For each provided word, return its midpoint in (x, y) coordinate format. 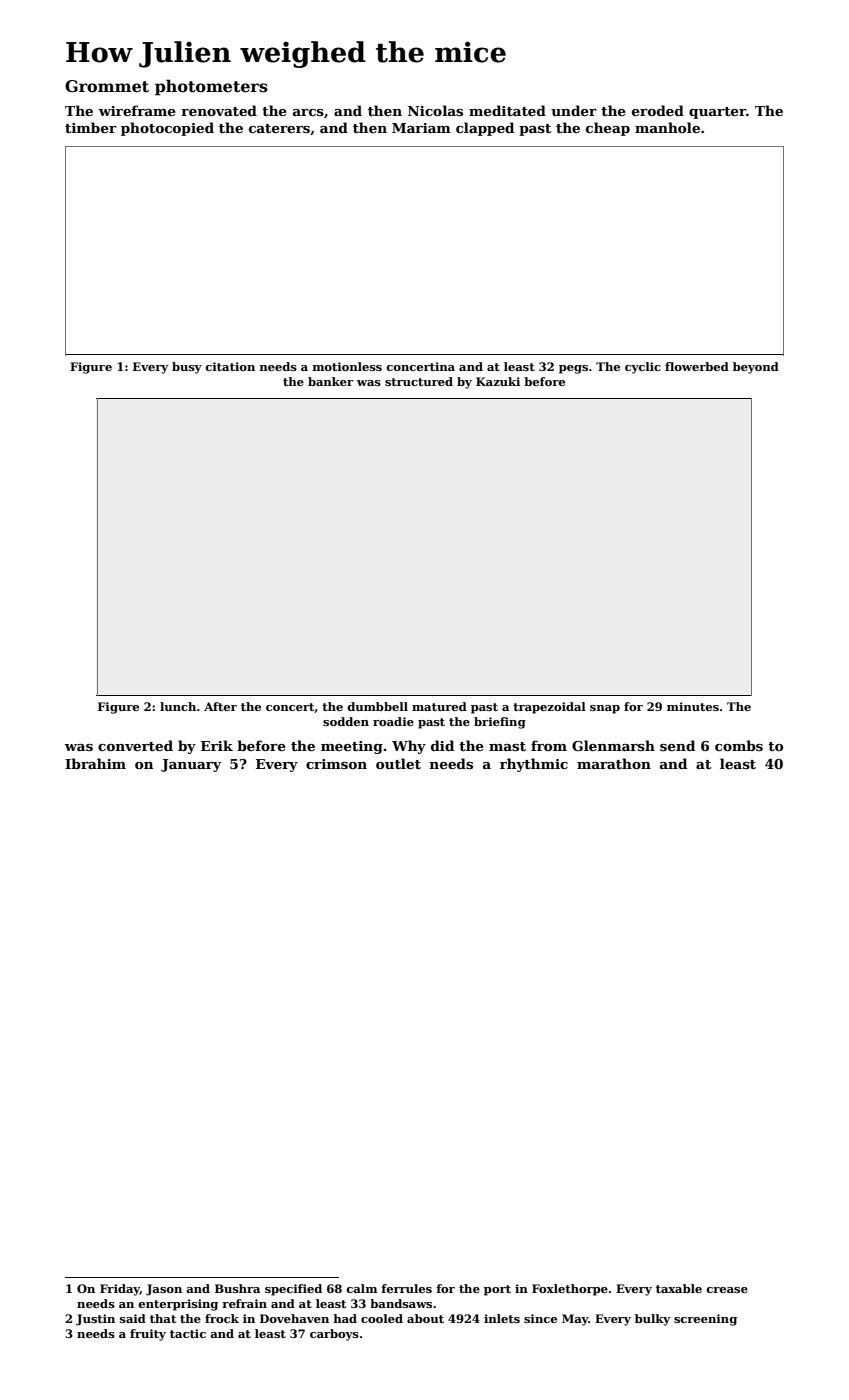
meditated (507, 110)
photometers (211, 87)
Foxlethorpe (570, 1290)
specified (293, 1290)
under (574, 110)
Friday (120, 1290)
